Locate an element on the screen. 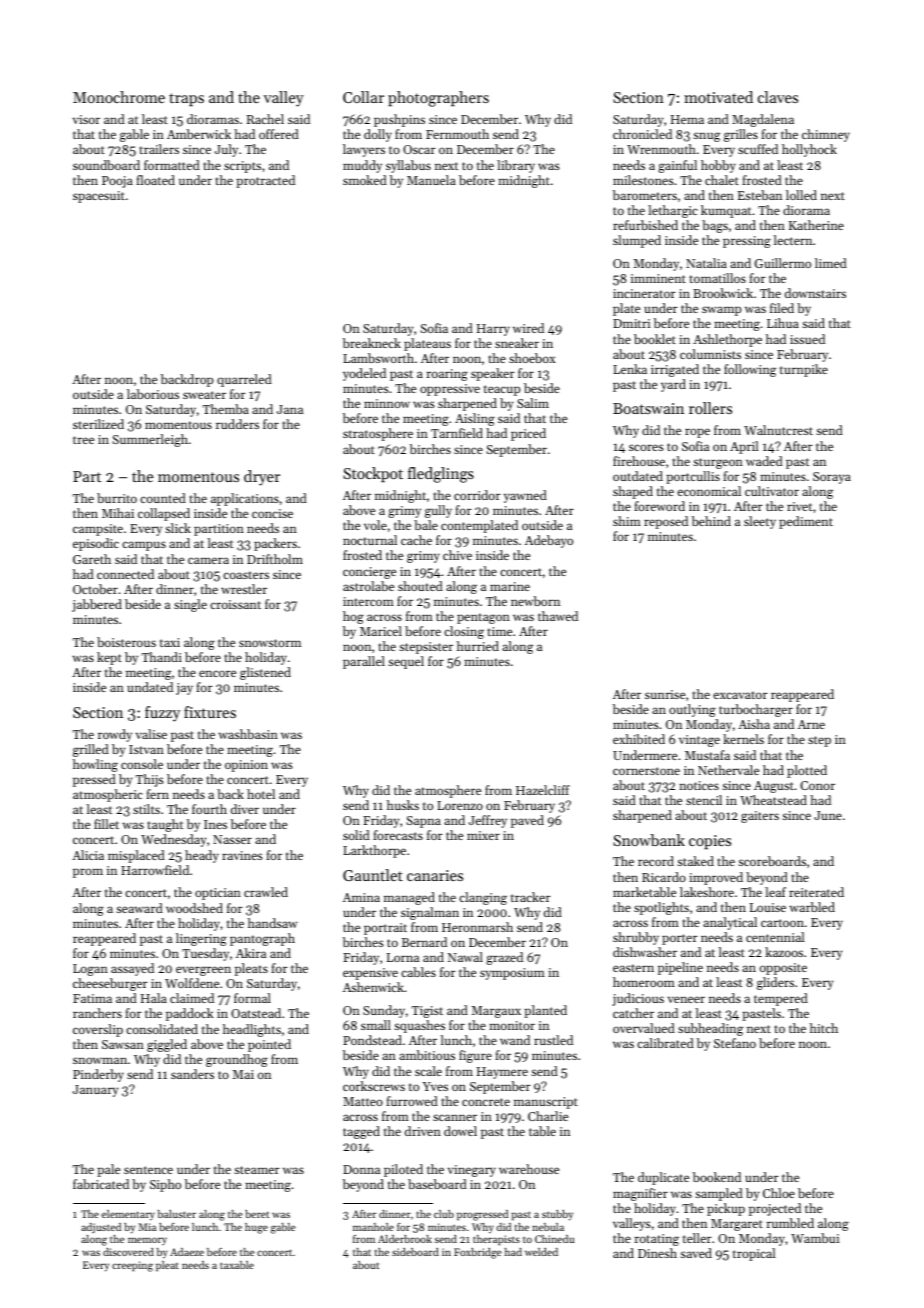 This screenshot has height=1308, width=924. plotted is located at coordinates (807, 771).
